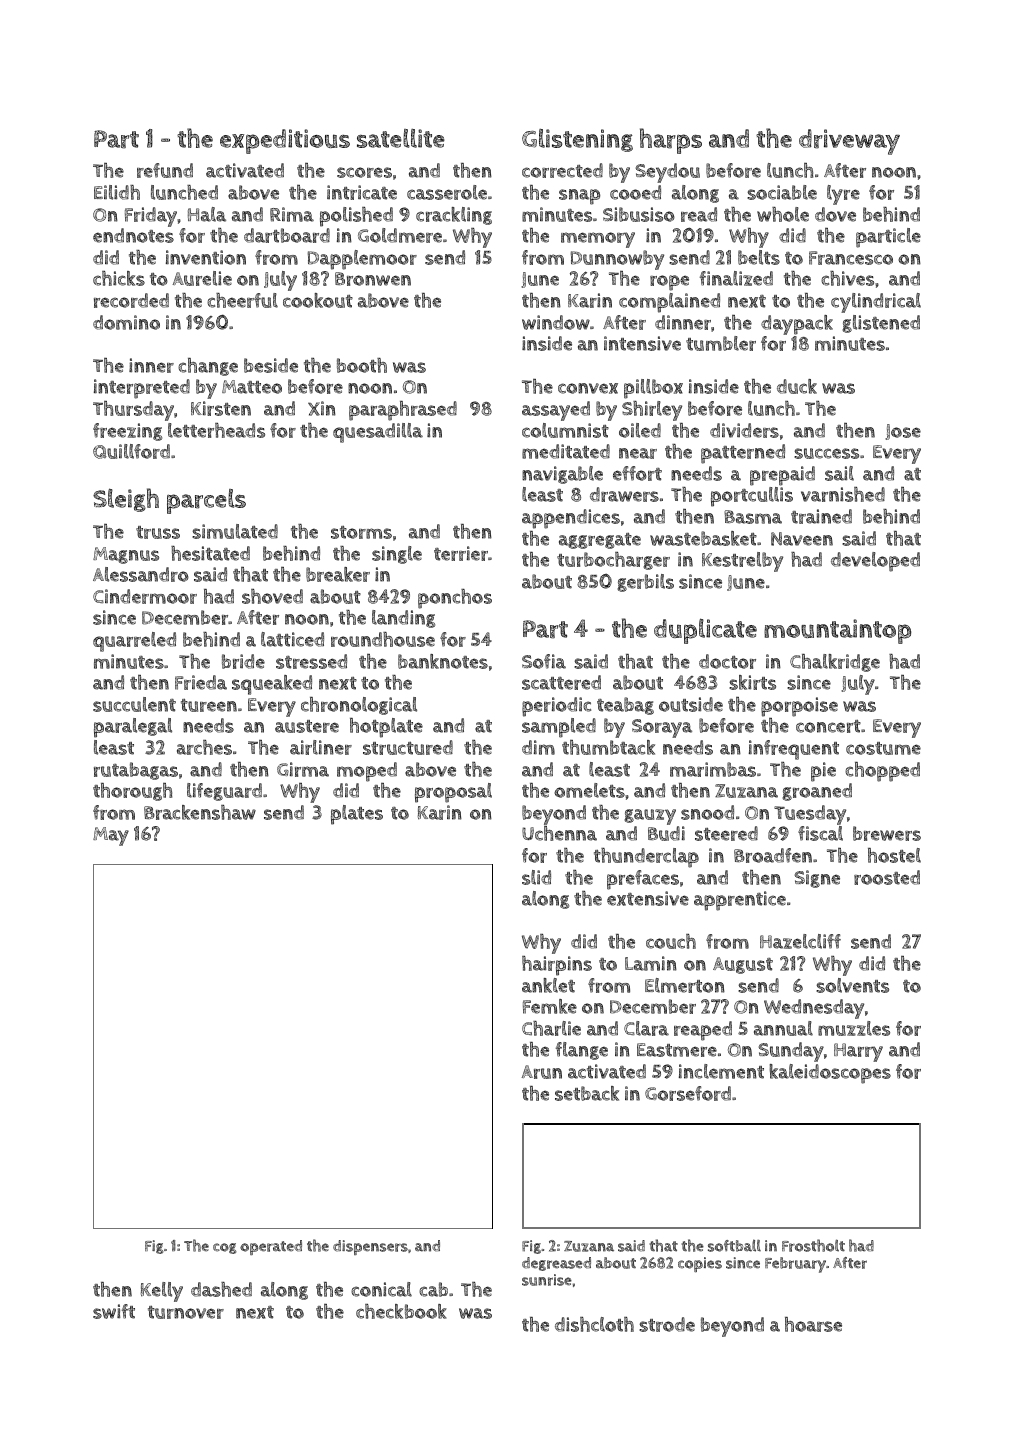 Image resolution: width=1014 pixels, height=1440 pixels. Describe the element at coordinates (849, 142) in the screenshot. I see `driveway` at that location.
